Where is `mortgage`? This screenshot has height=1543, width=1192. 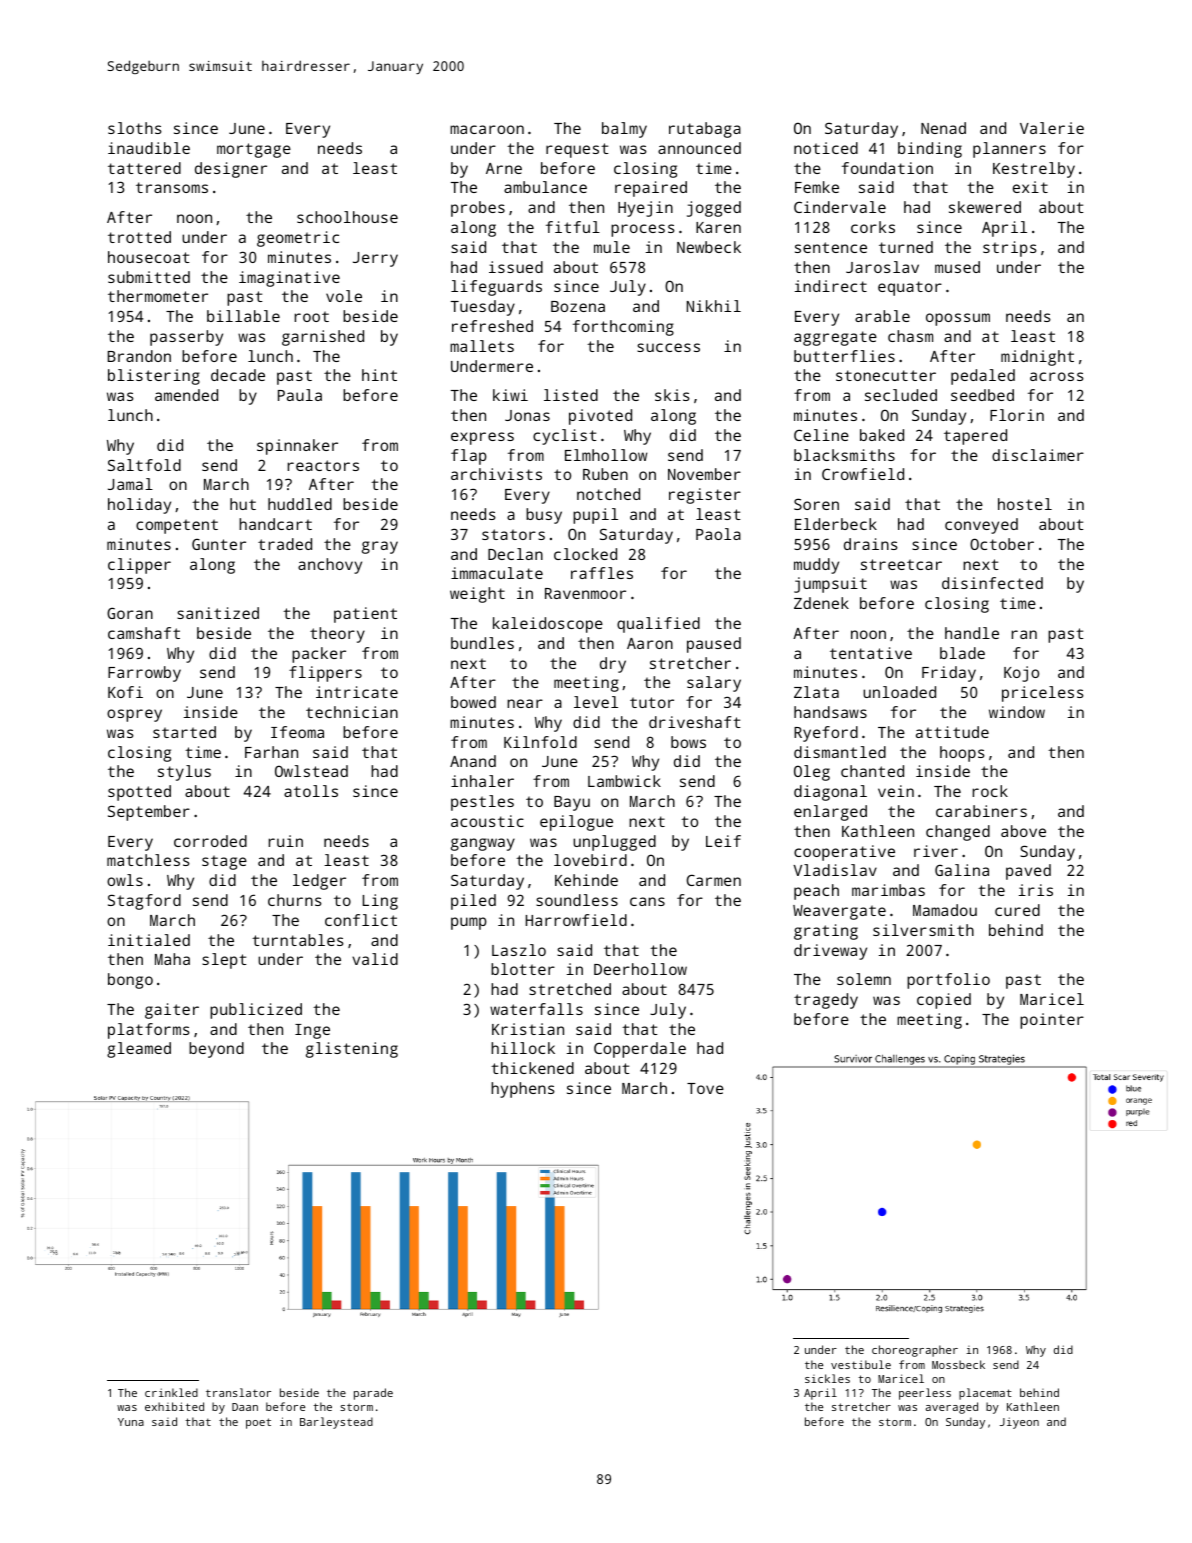 mortgage is located at coordinates (254, 150).
